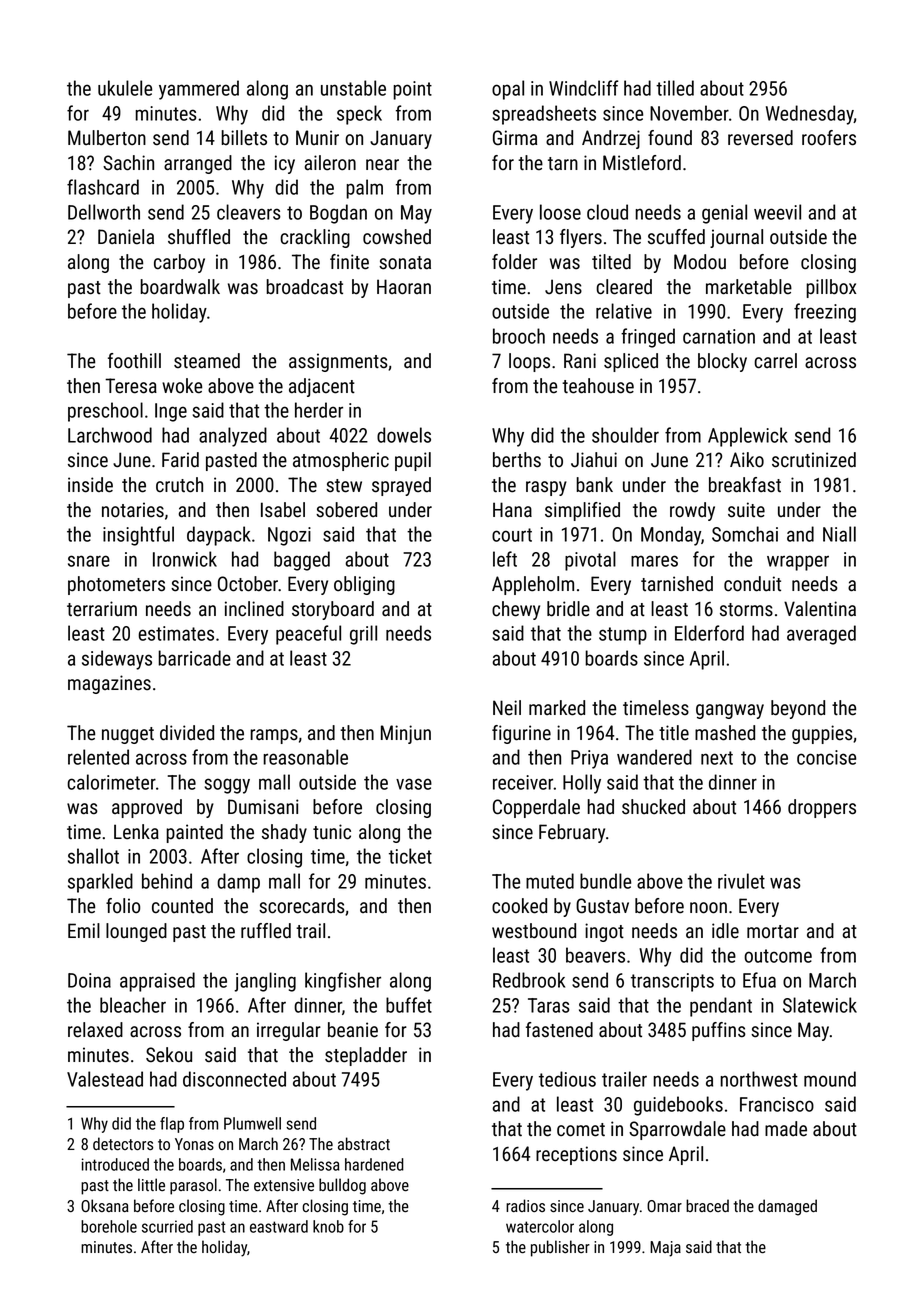  What do you see at coordinates (138, 536) in the screenshot?
I see `insightful` at bounding box center [138, 536].
